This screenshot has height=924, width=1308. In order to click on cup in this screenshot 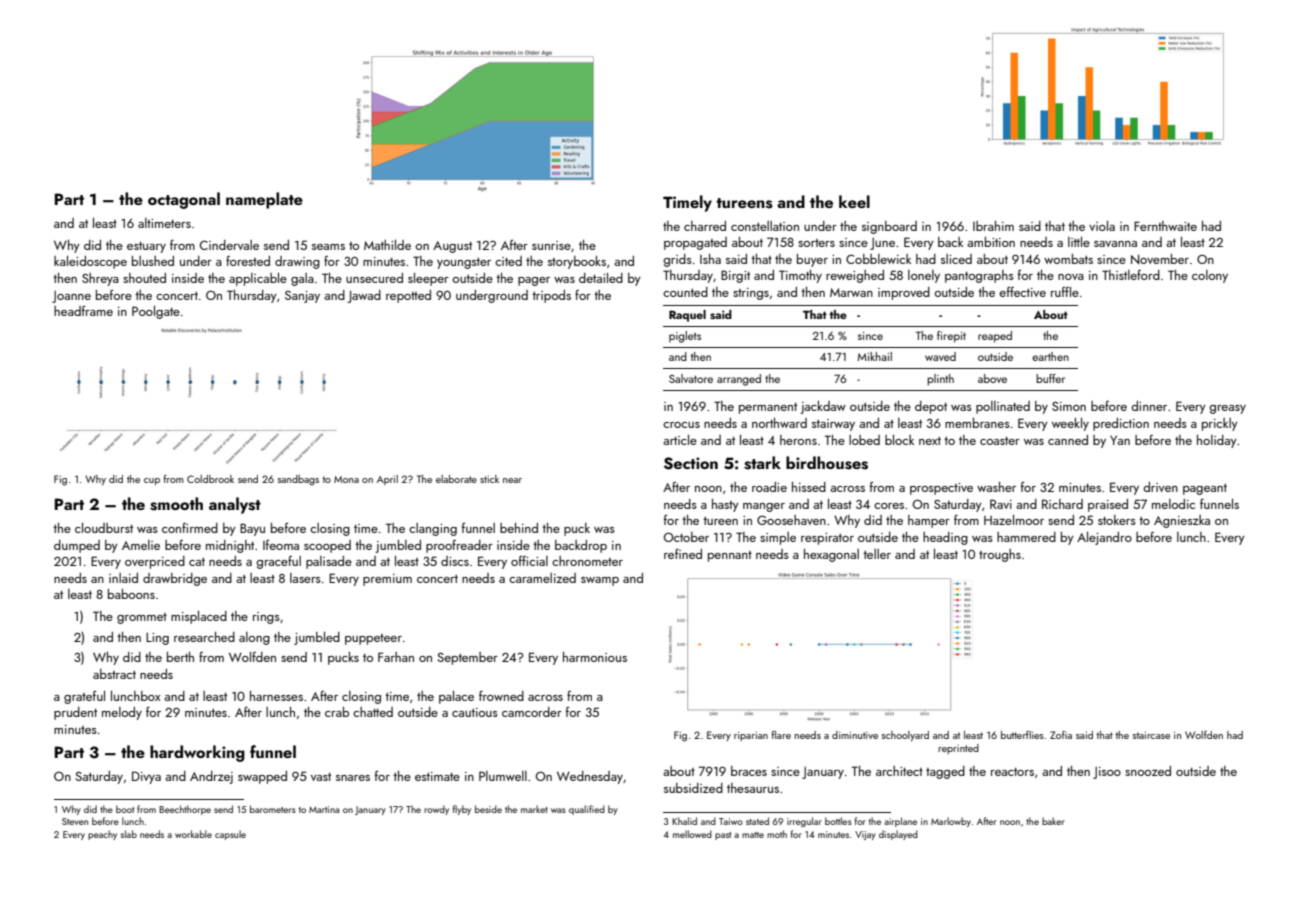, I will do `click(152, 481)`.
